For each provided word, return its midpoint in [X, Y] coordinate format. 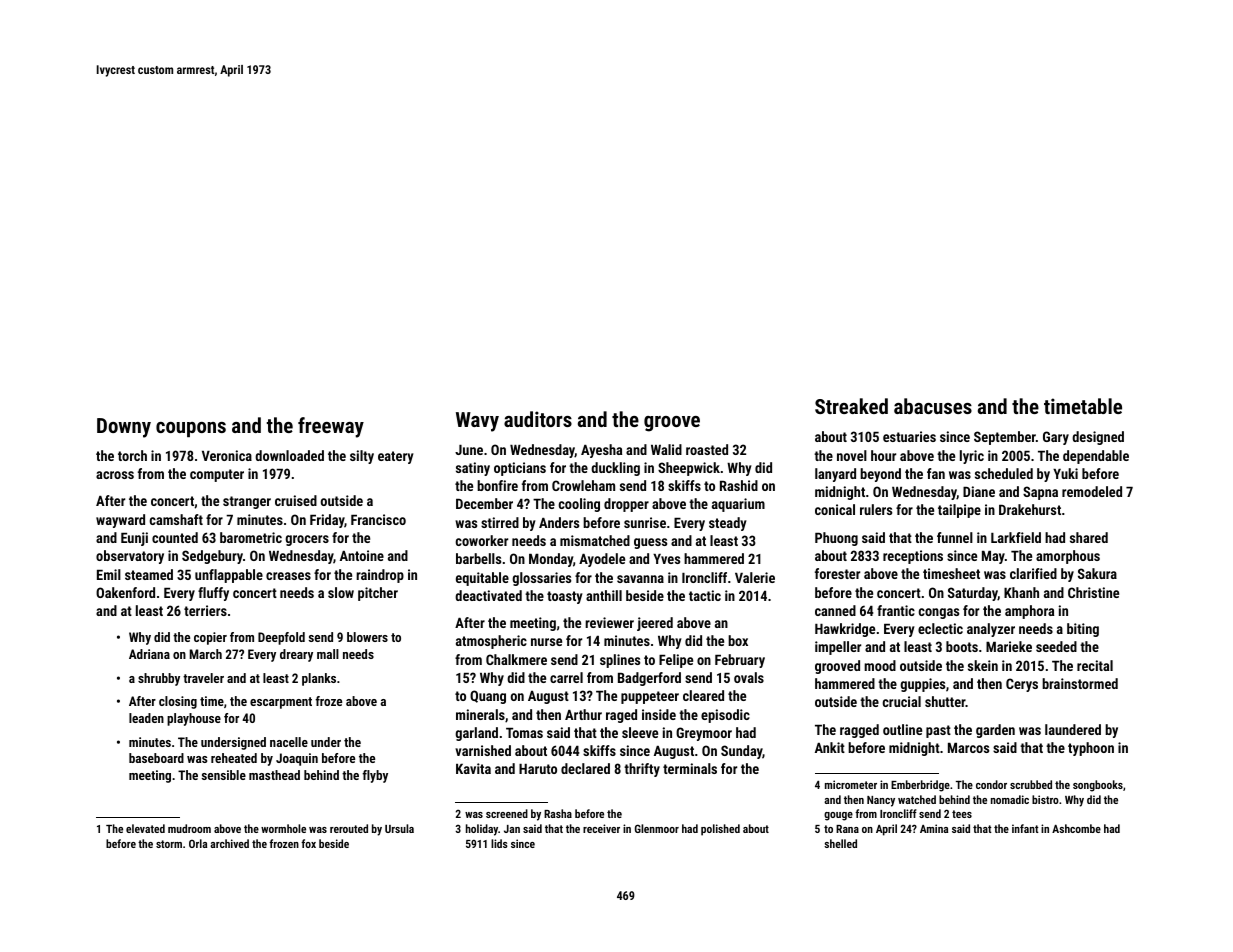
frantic [896, 610]
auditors [538, 419]
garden [995, 731]
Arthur [583, 714]
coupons [191, 429]
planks [319, 679]
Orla [198, 843]
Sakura [1097, 573]
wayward [120, 521]
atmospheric [491, 642]
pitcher [378, 594]
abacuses [933, 406]
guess [650, 543]
